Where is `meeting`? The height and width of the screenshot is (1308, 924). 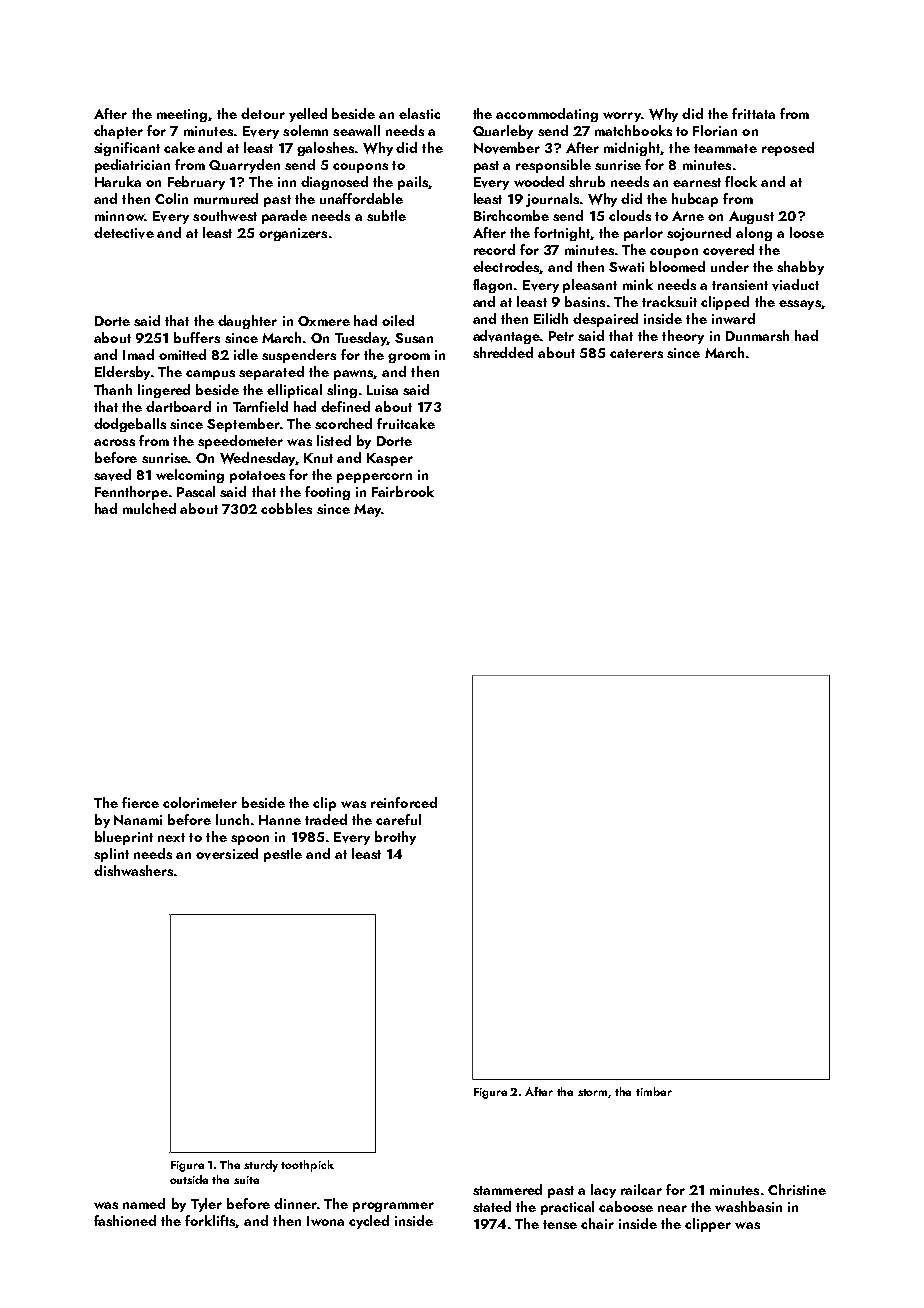
meeting is located at coordinates (182, 115).
